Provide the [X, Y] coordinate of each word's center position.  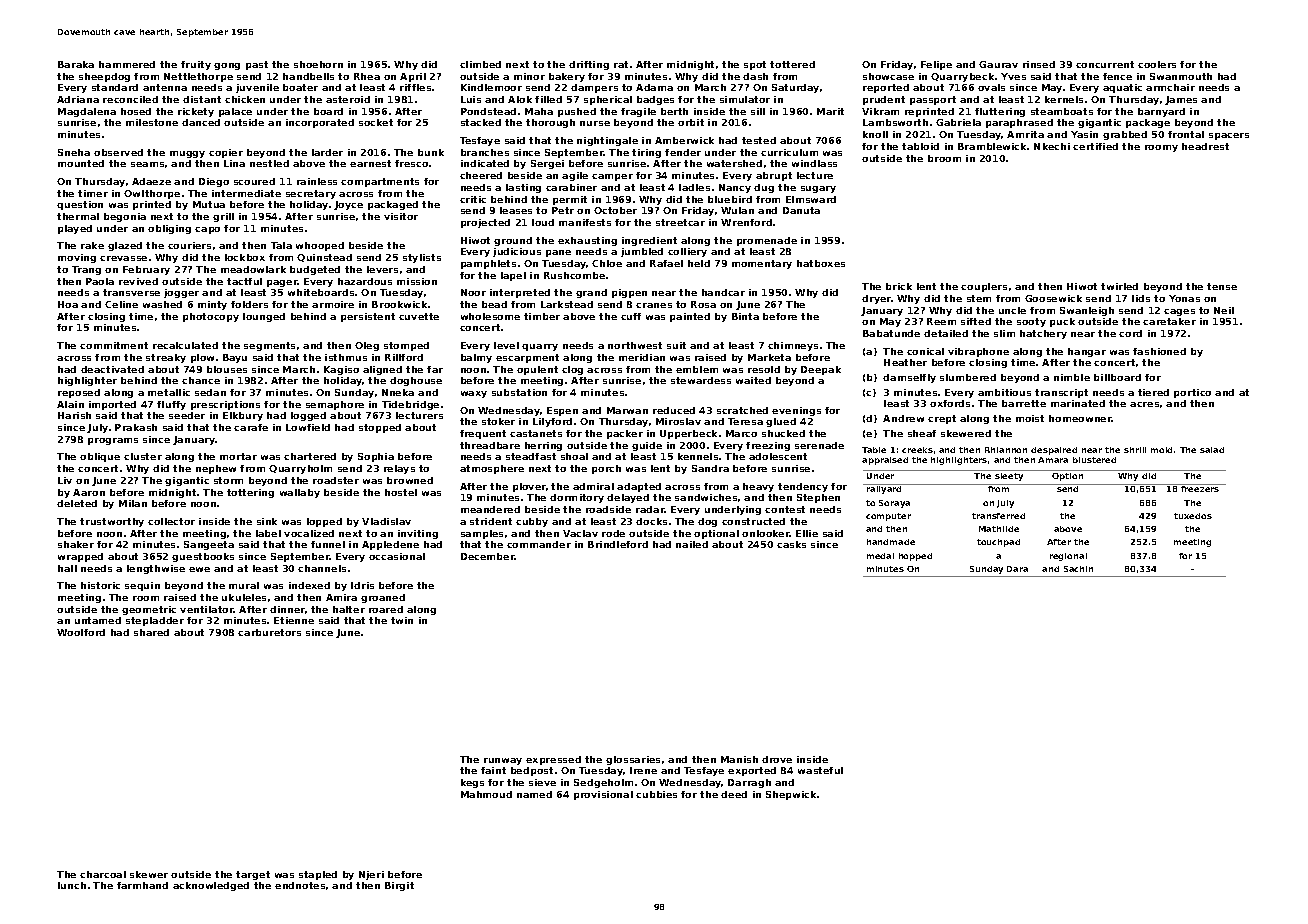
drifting [589, 65]
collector [171, 521]
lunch [72, 885]
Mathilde [999, 529]
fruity [196, 65]
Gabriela [958, 122]
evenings [796, 411]
